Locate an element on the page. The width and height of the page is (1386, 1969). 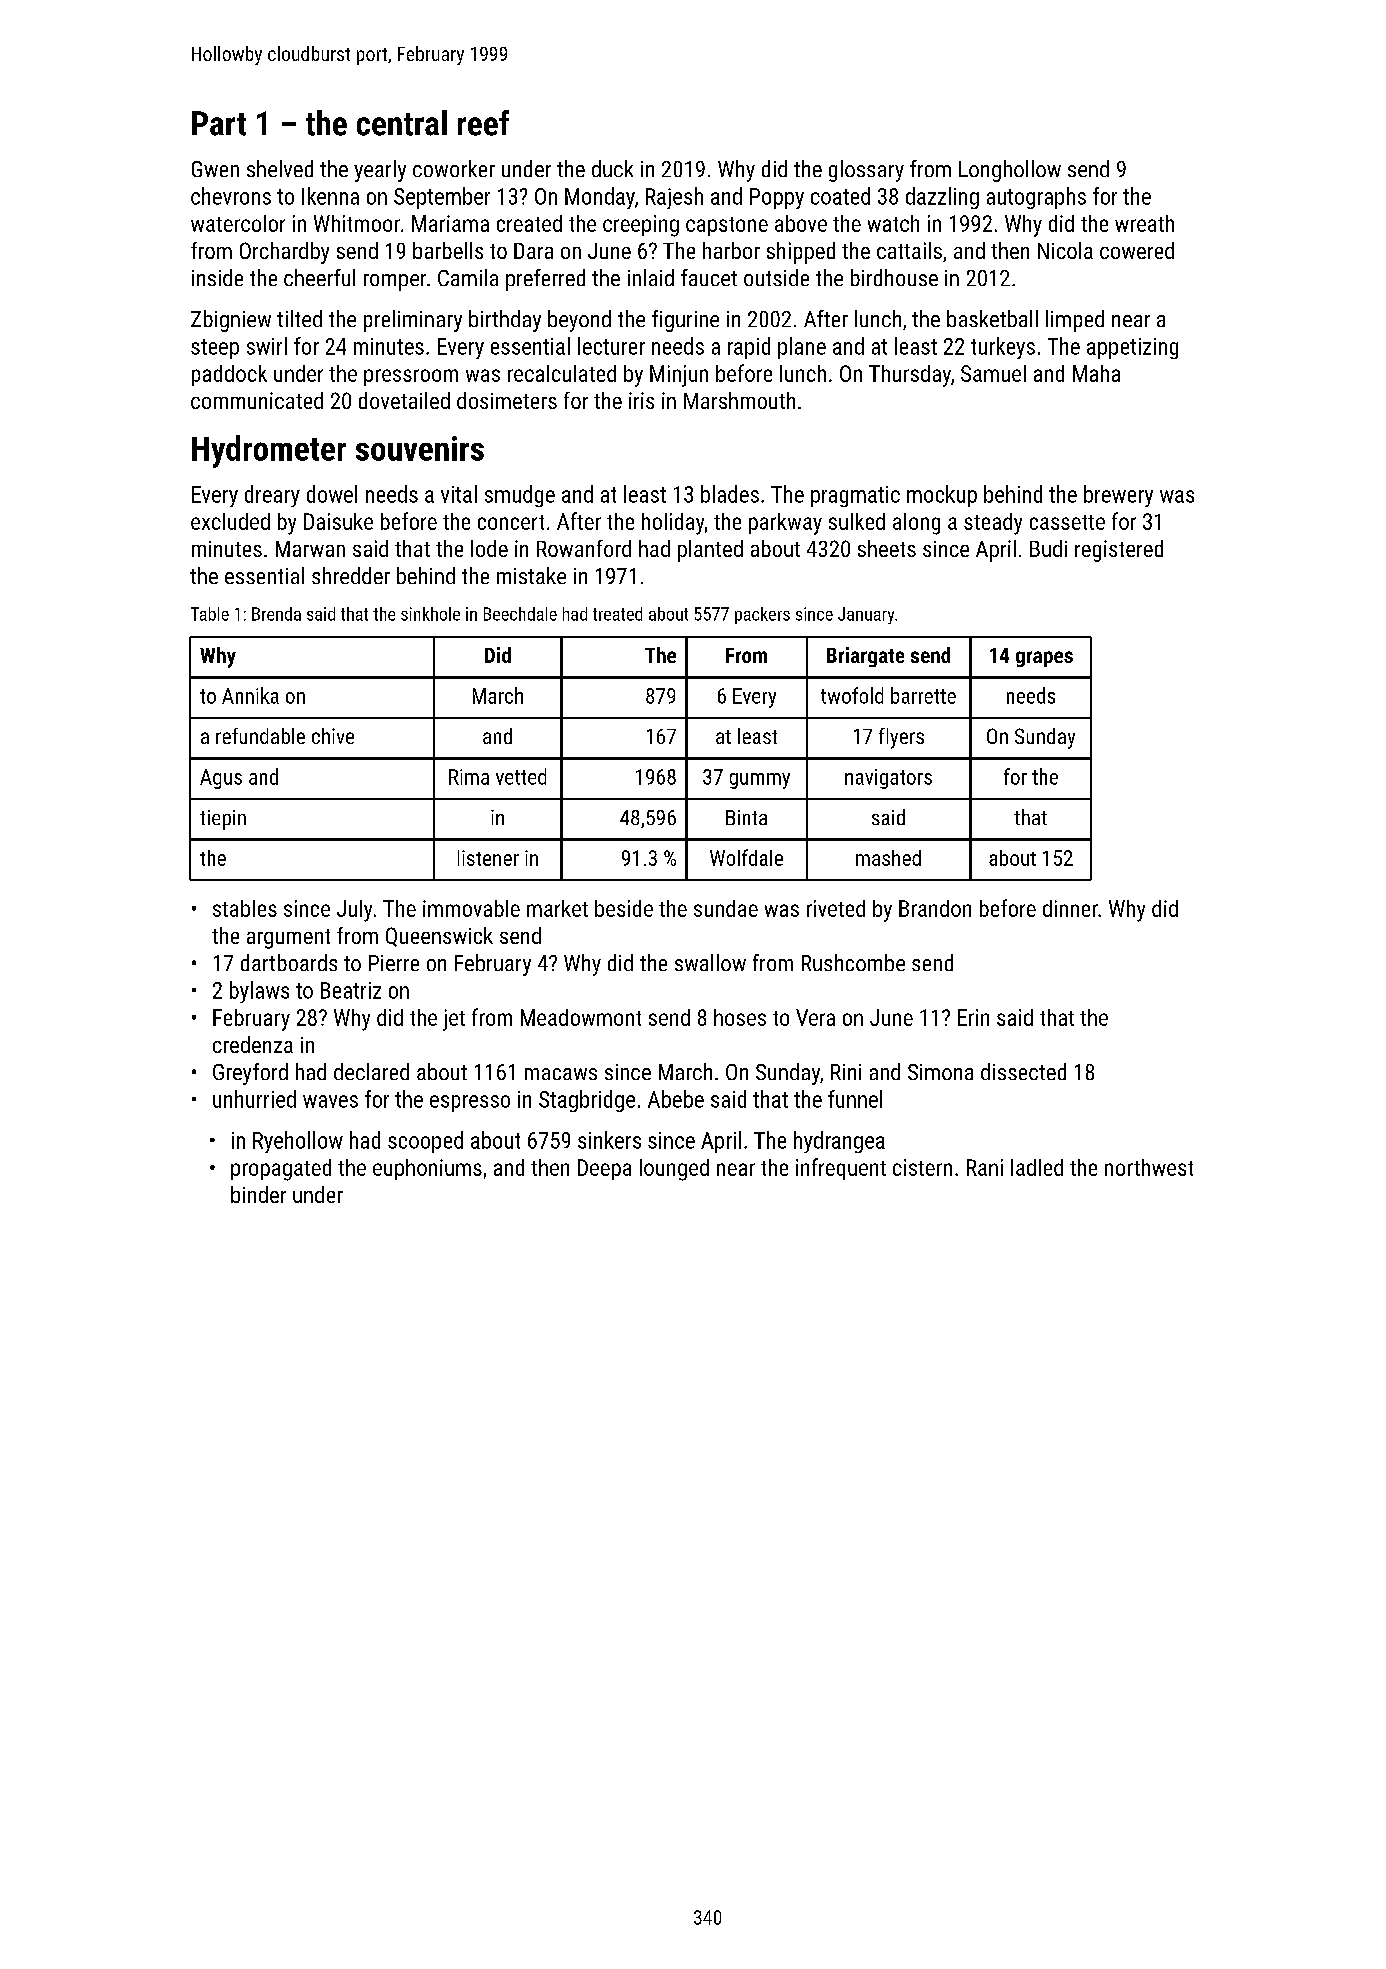
central is located at coordinates (402, 123).
